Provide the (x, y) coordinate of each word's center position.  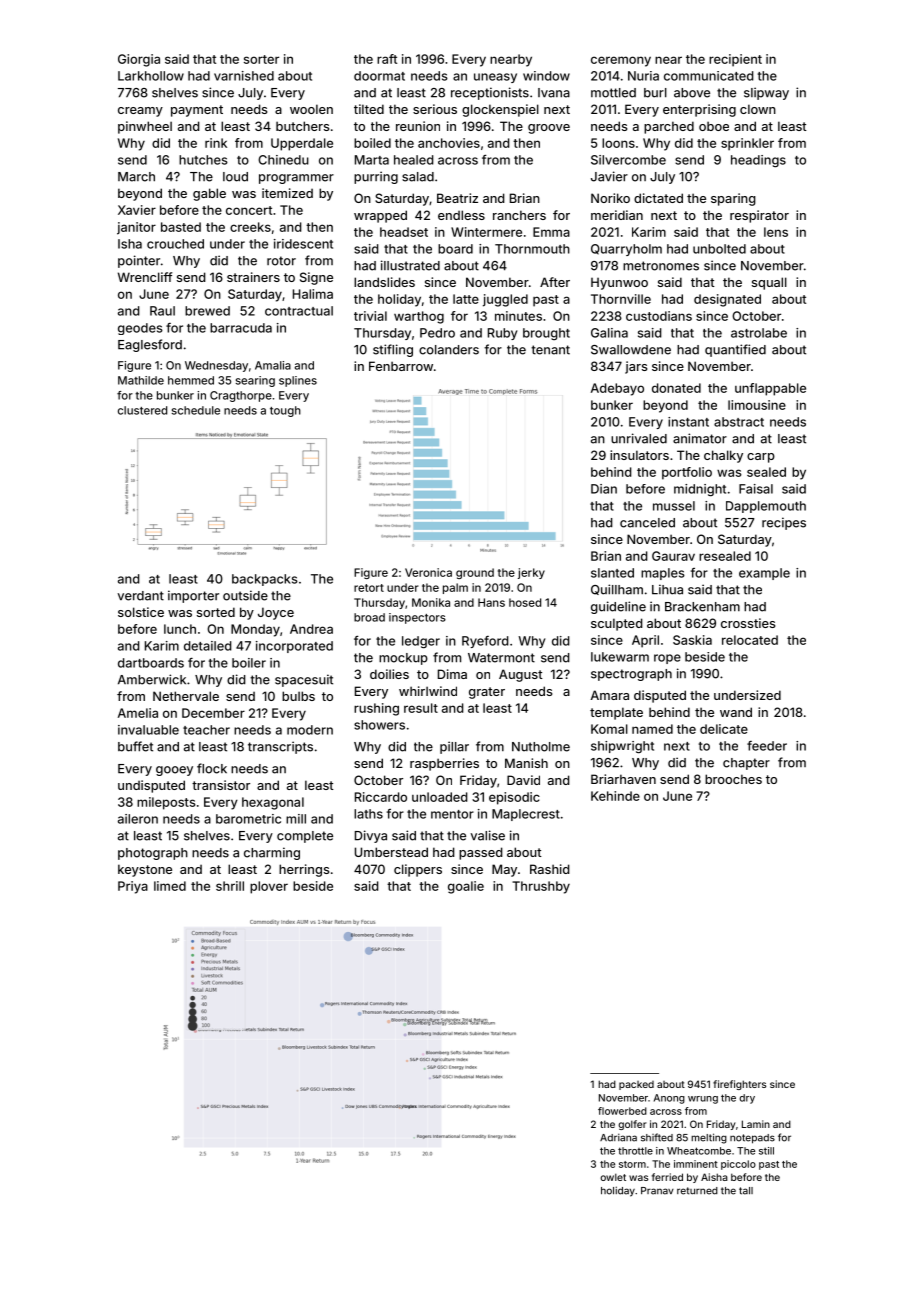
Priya (133, 887)
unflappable (770, 389)
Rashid (550, 869)
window (546, 76)
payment (197, 111)
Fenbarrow (401, 366)
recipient (735, 60)
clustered (142, 410)
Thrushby (541, 887)
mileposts (166, 803)
